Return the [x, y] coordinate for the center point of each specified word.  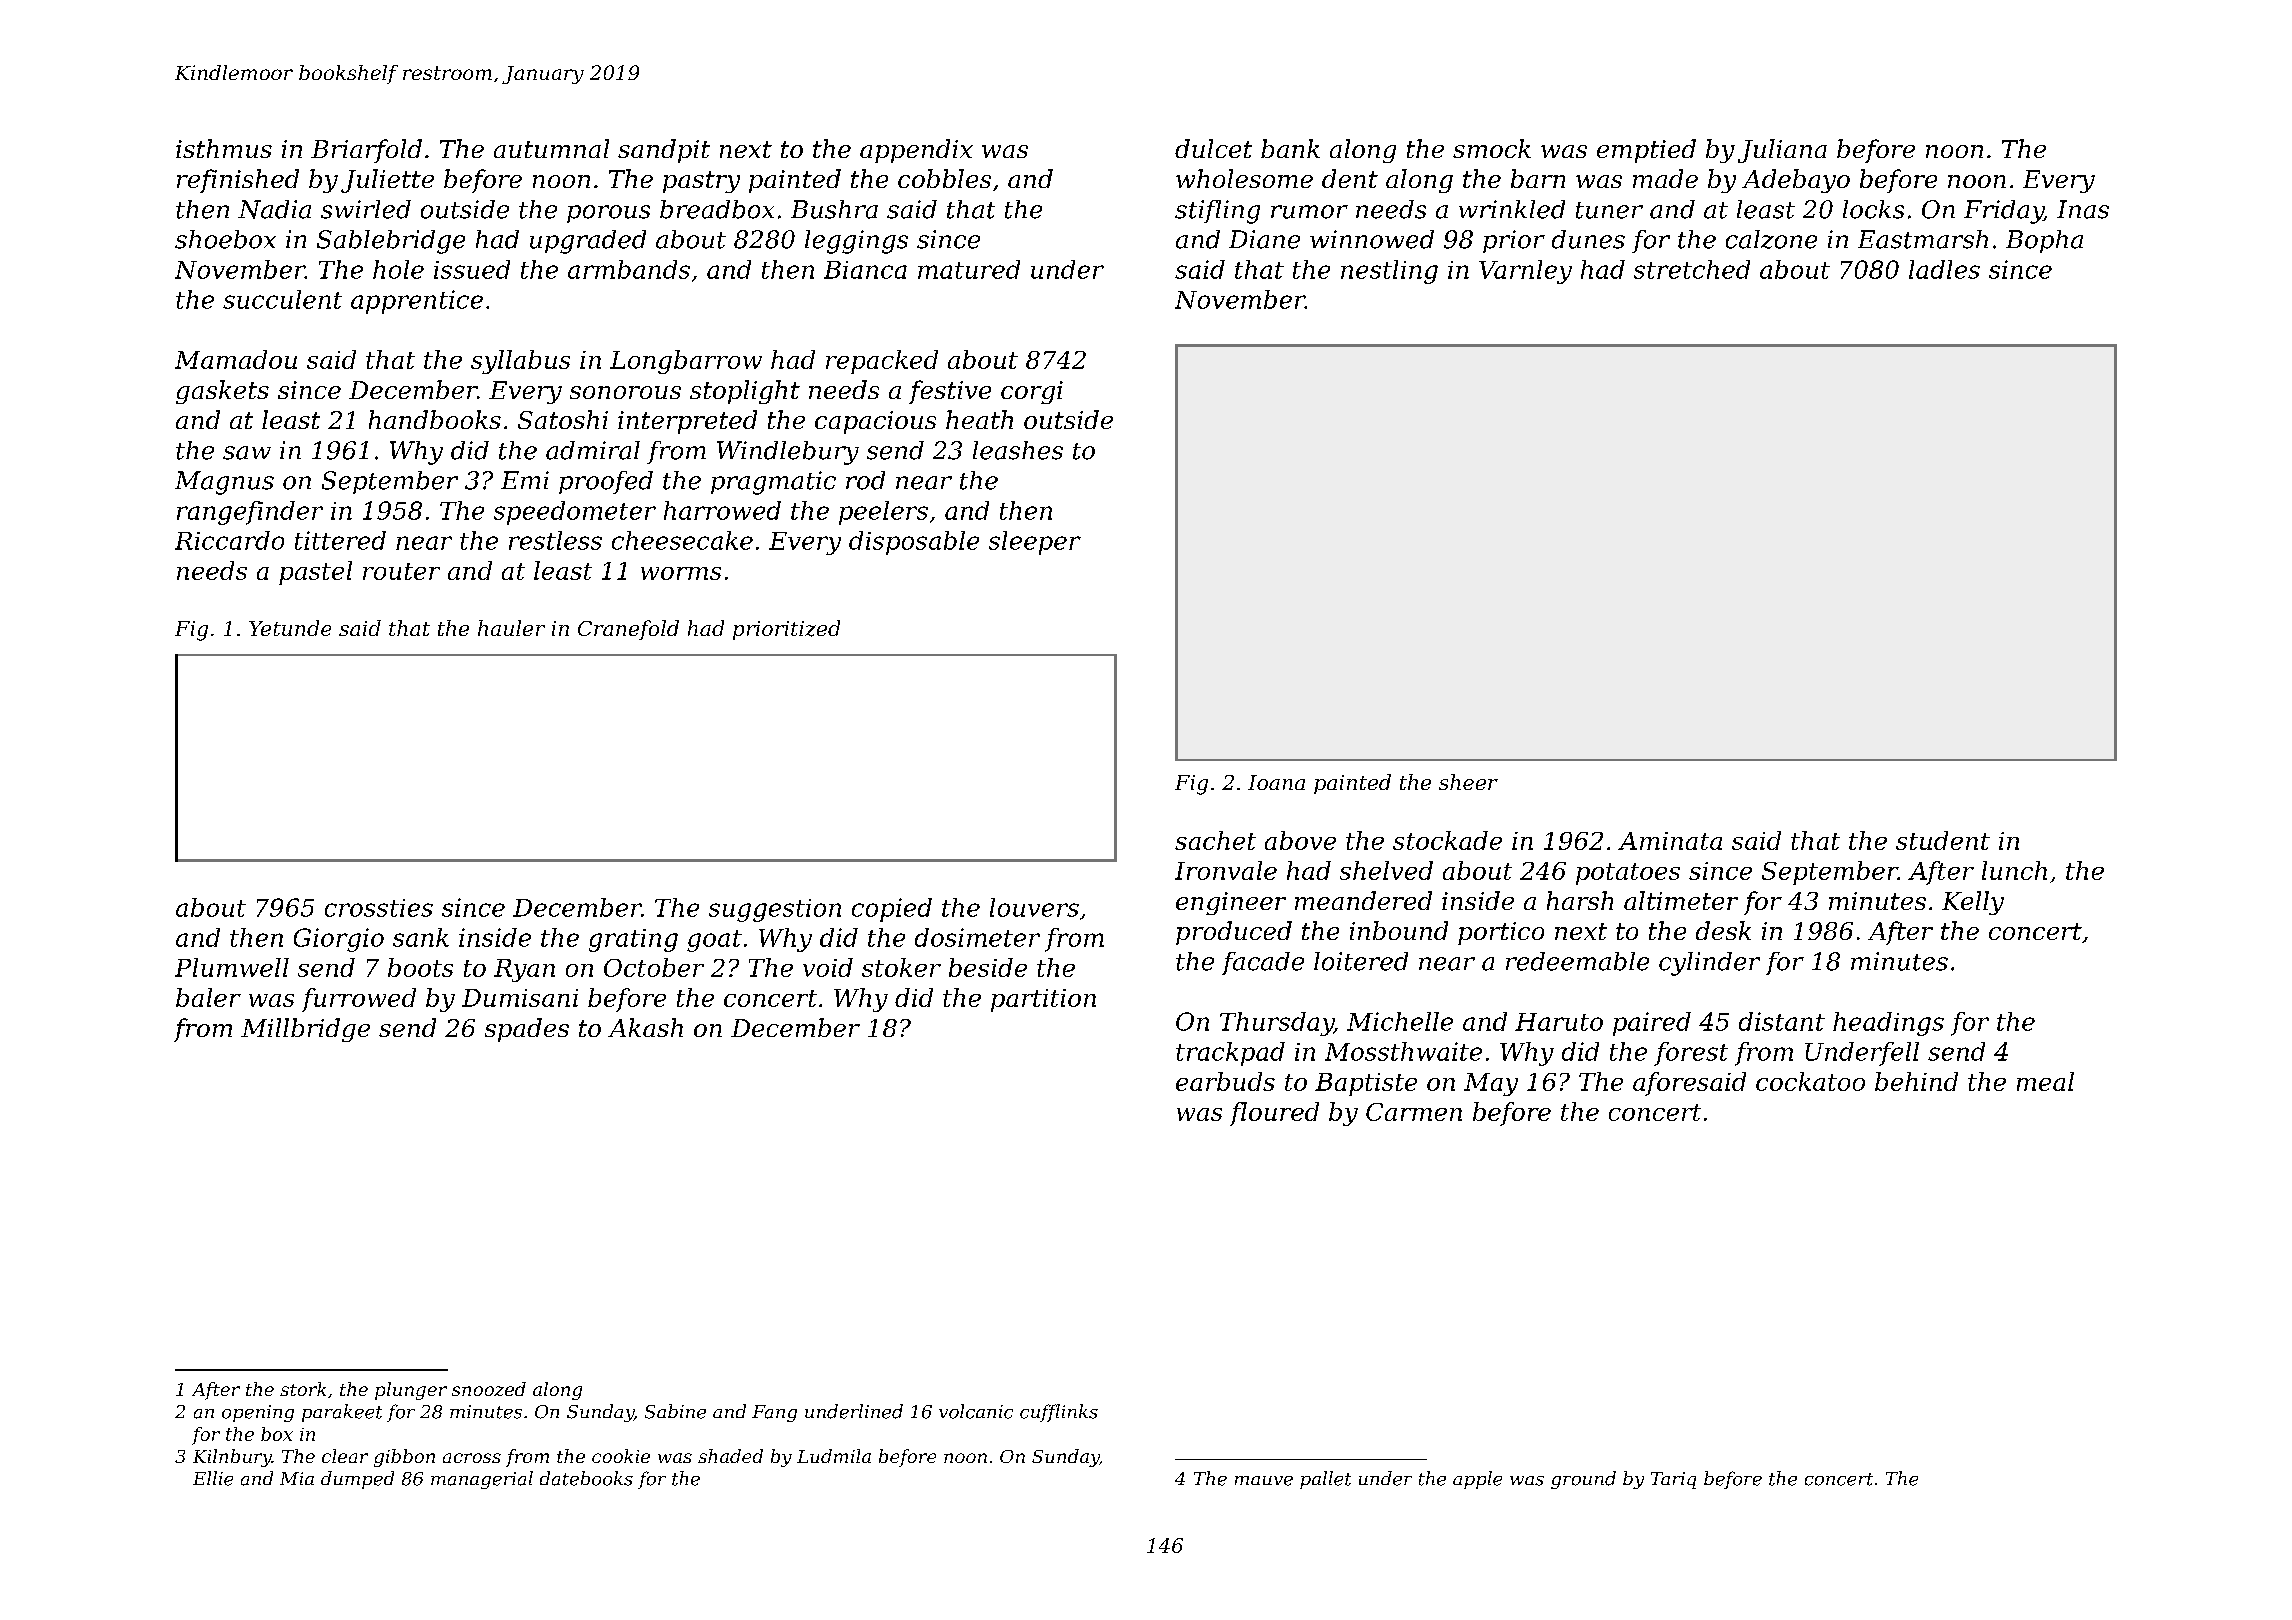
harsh [1580, 900]
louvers [1034, 907]
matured [969, 269]
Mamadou [236, 359]
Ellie [213, 1478]
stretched [1692, 269]
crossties [379, 908]
